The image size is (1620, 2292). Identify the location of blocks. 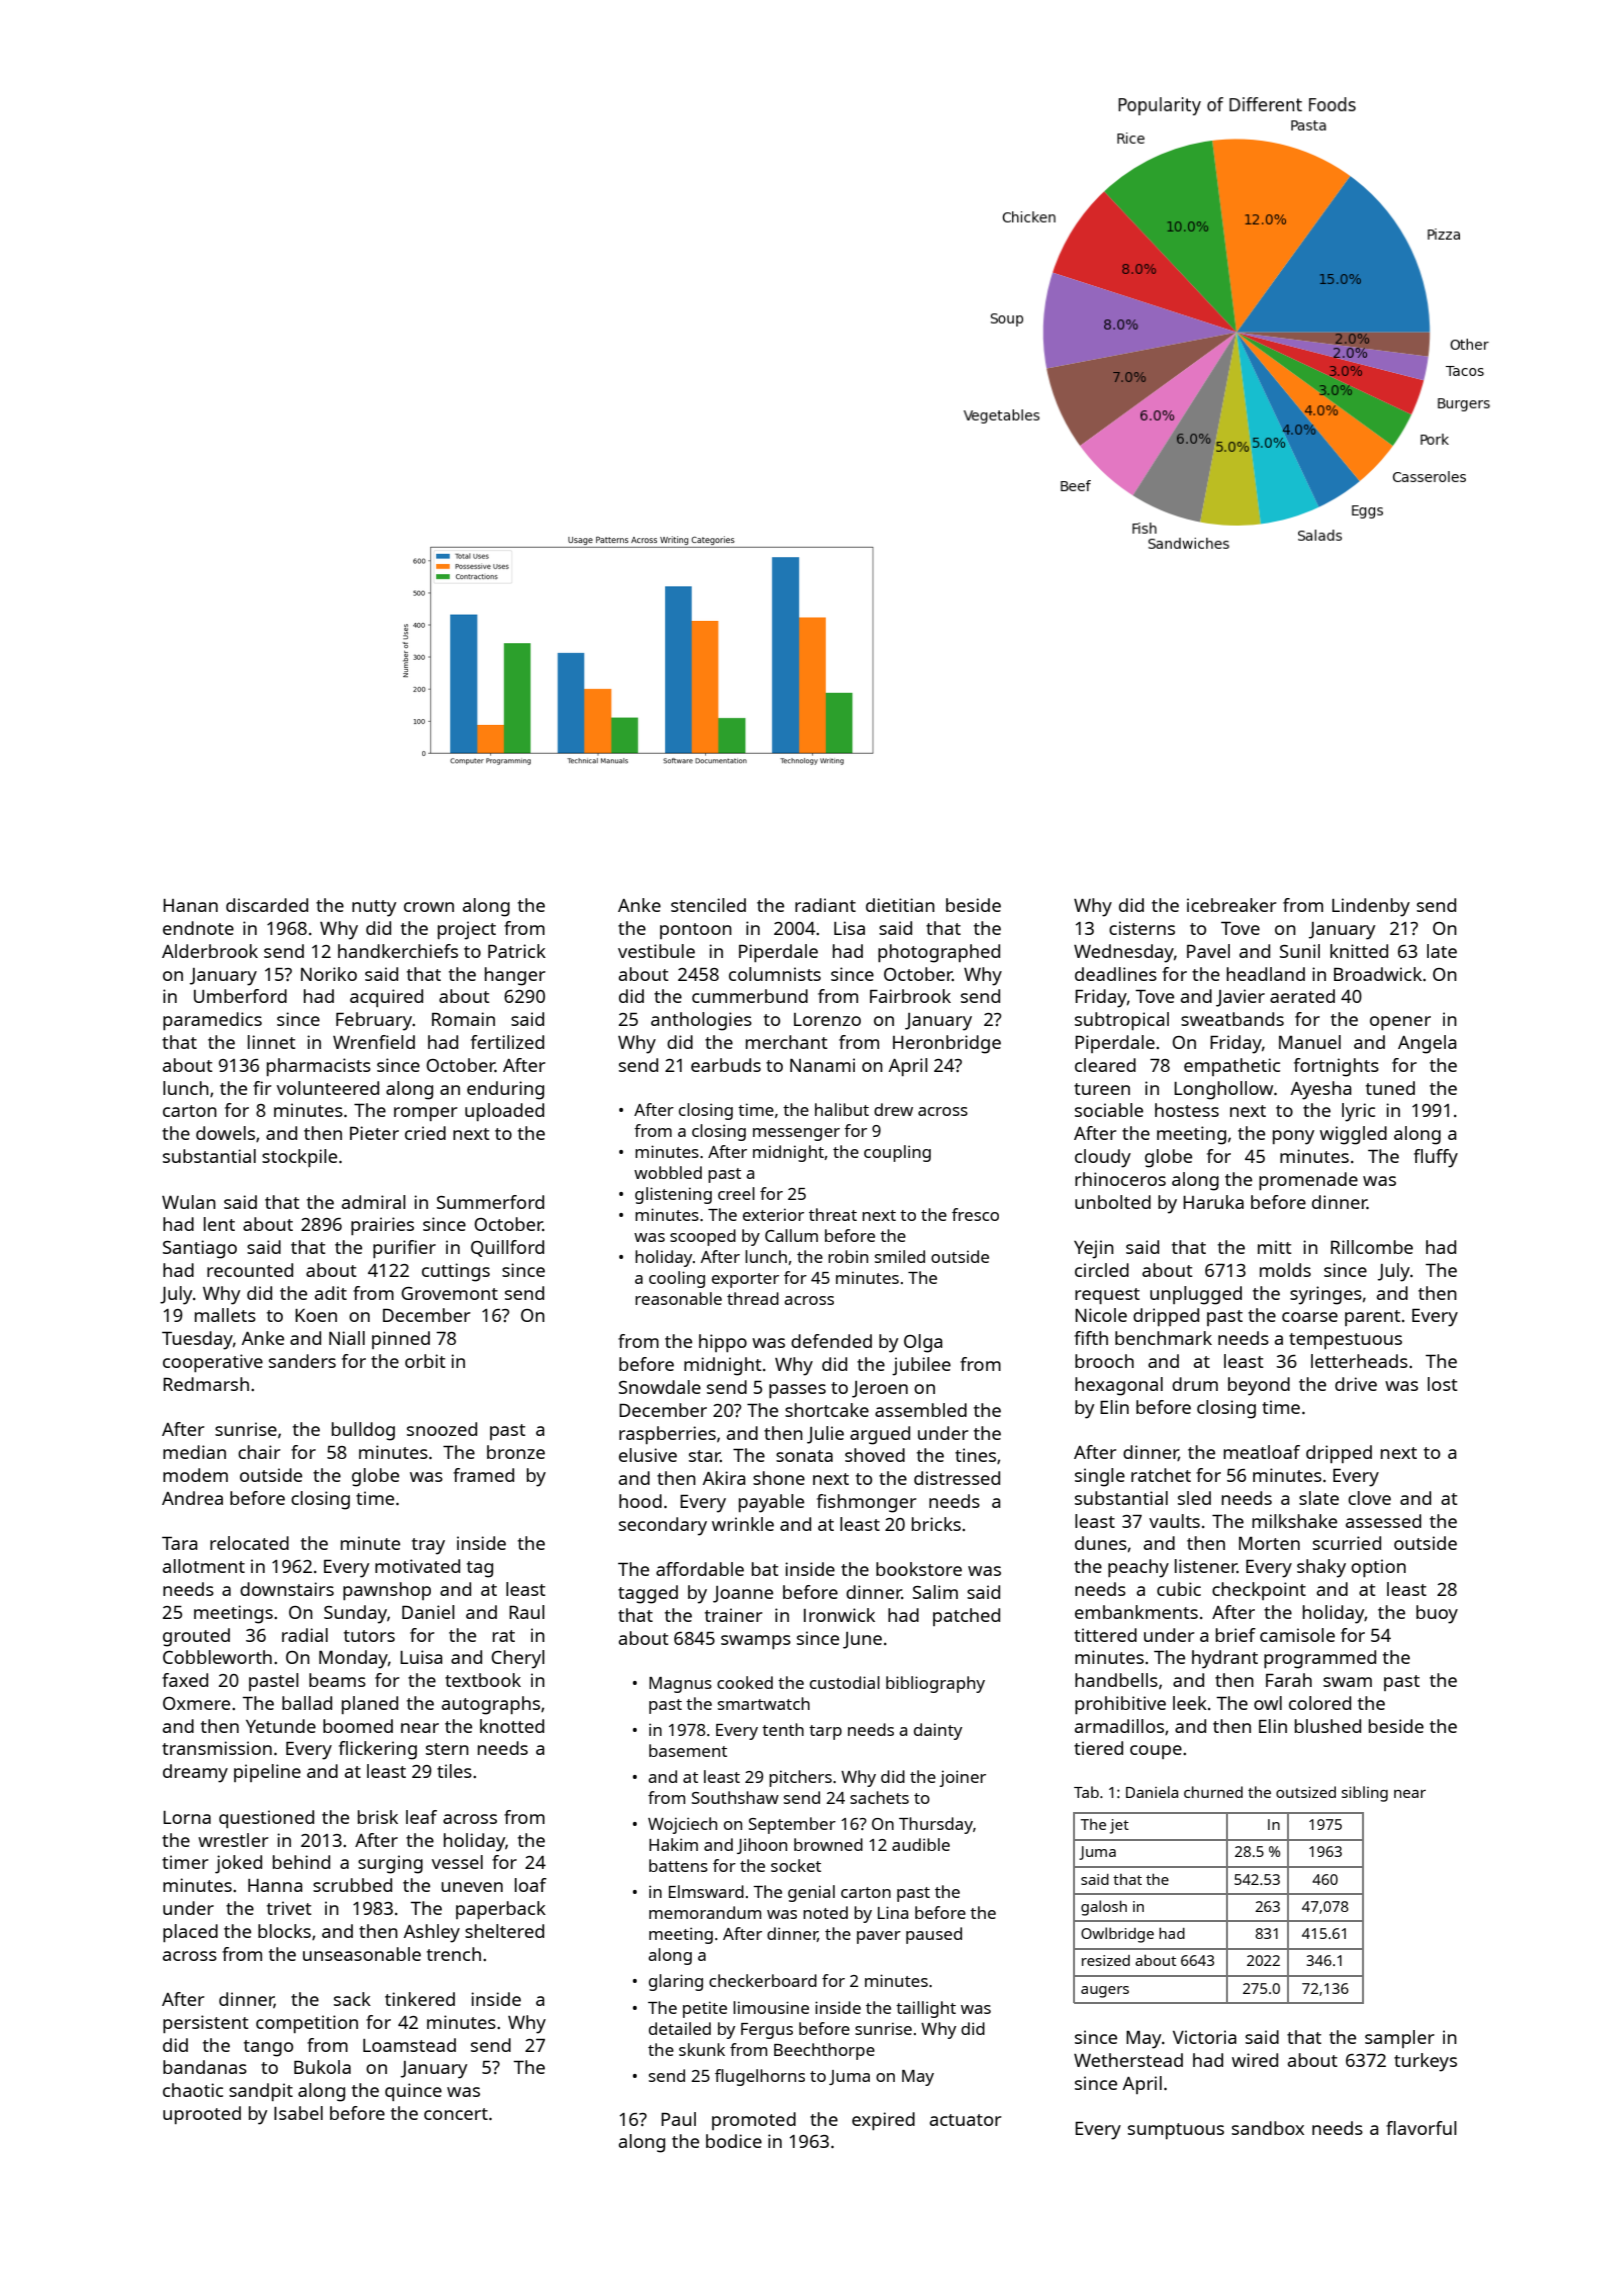
(284, 1931).
